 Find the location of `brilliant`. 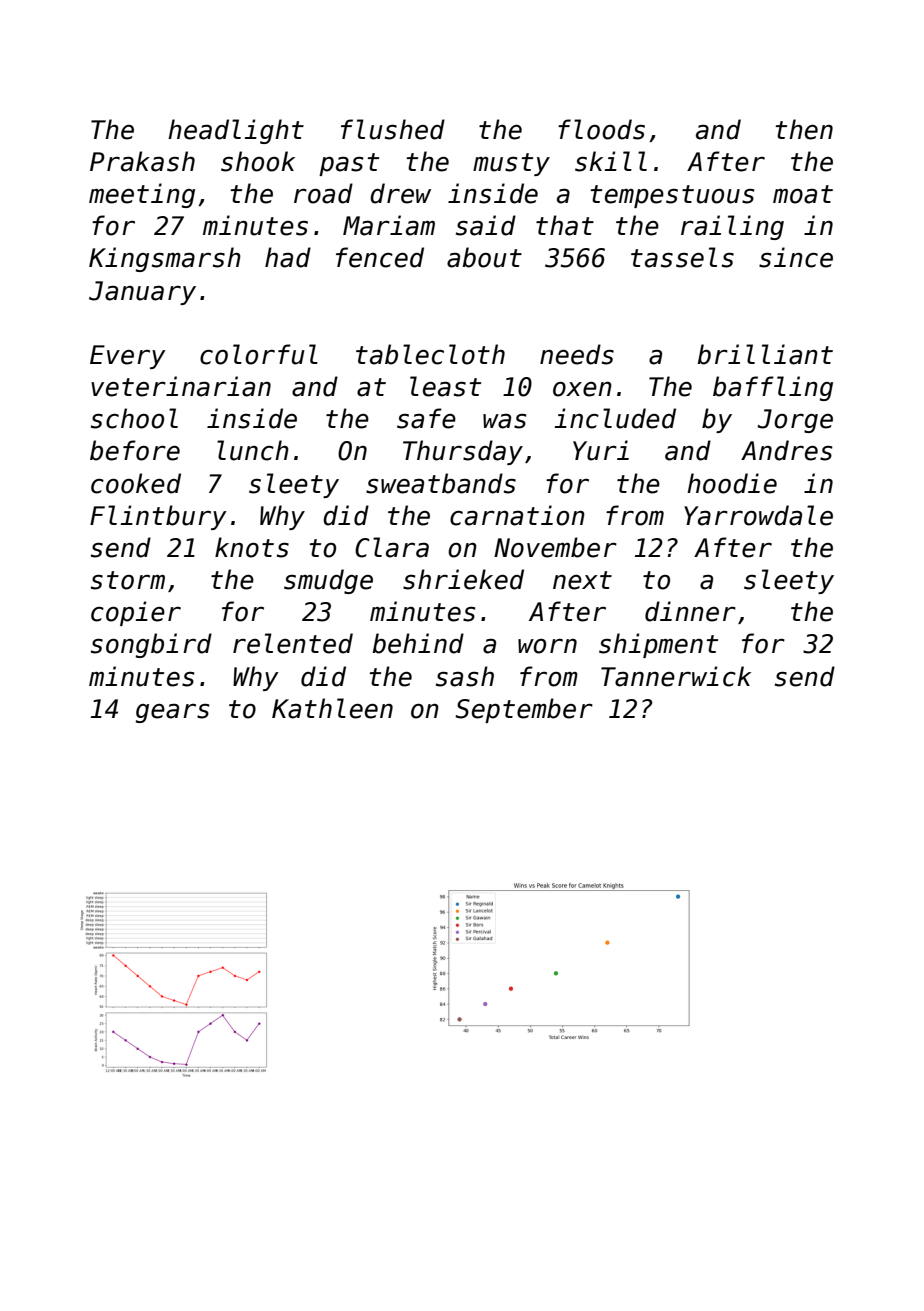

brilliant is located at coordinates (765, 354).
